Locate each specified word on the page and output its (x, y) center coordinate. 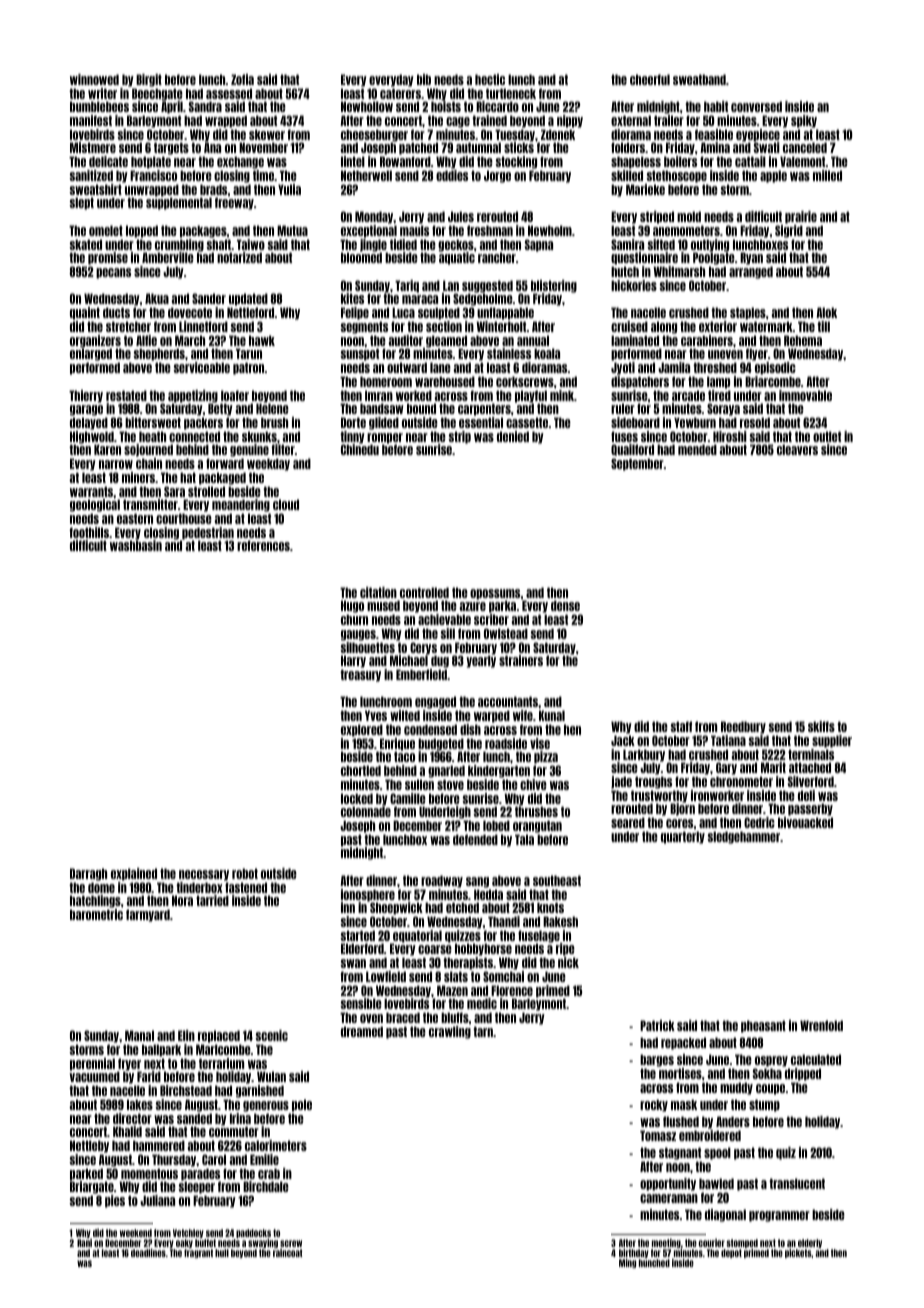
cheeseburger (374, 136)
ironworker (717, 795)
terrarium (221, 1063)
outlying (710, 245)
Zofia (242, 79)
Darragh (88, 874)
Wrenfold (821, 1025)
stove (450, 784)
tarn (483, 1031)
